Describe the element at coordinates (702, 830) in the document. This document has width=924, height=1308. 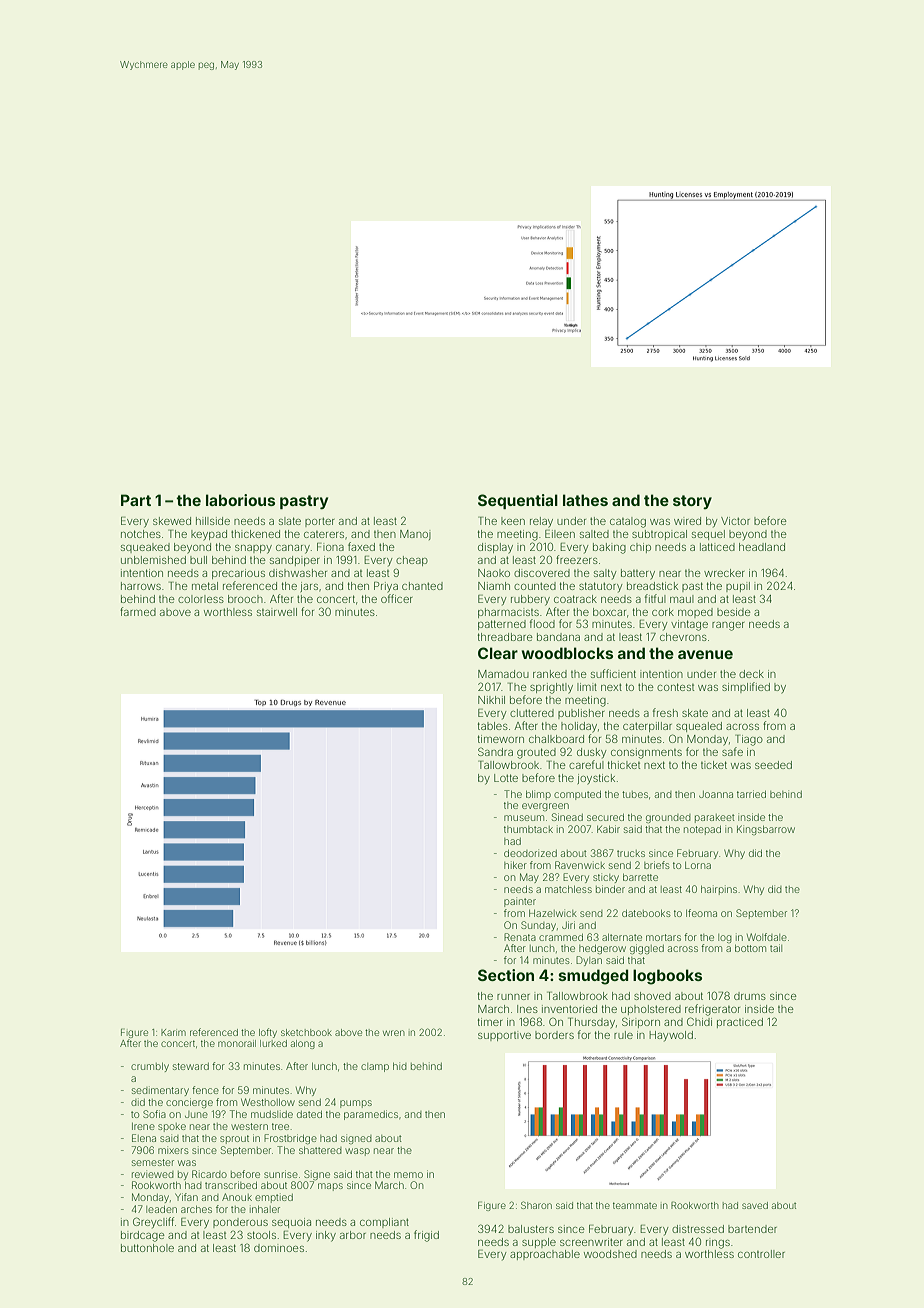
I see `notepad` at that location.
